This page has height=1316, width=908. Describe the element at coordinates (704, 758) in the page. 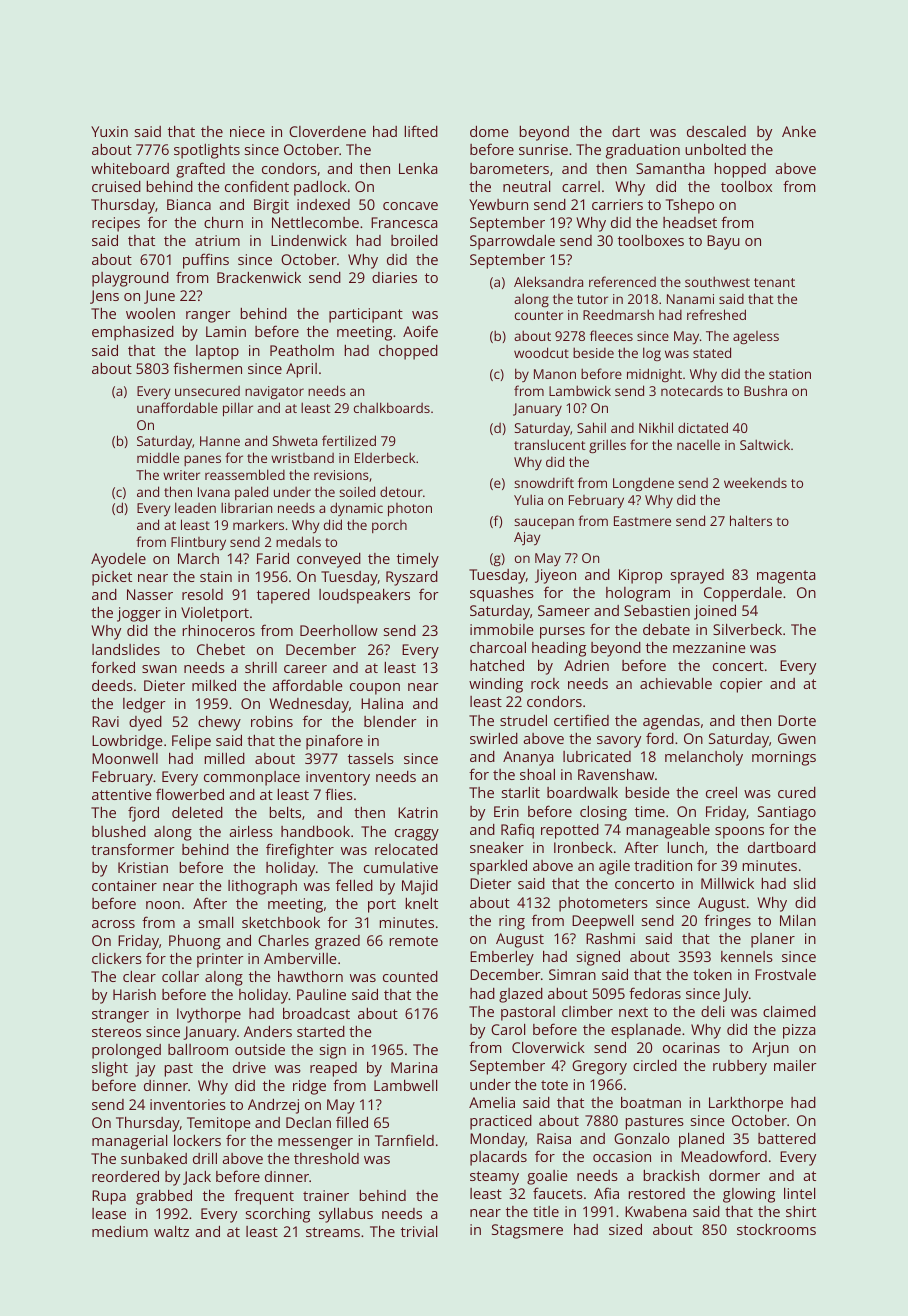

I see `melancholy` at that location.
